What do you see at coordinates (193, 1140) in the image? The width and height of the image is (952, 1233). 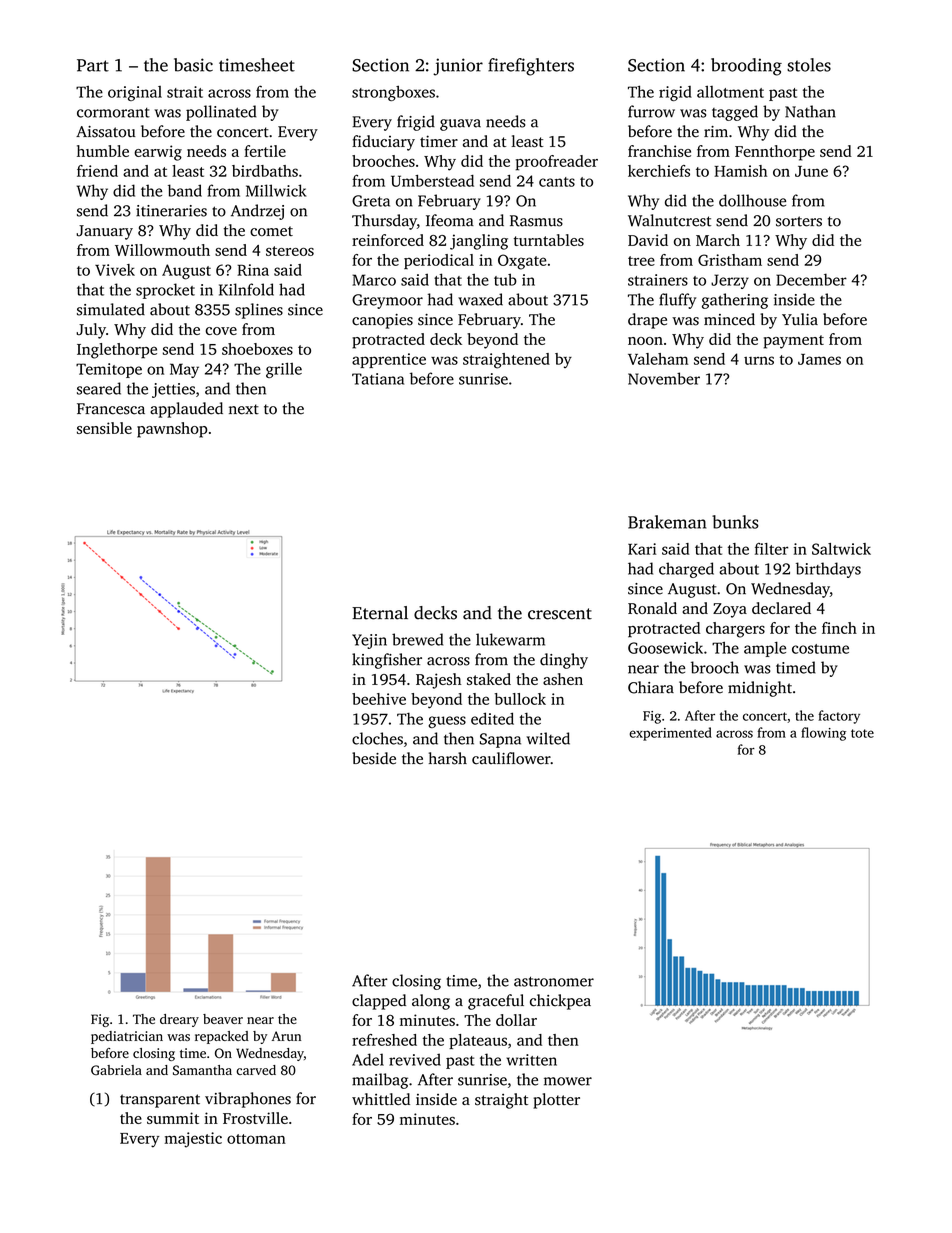 I see `majestic` at bounding box center [193, 1140].
